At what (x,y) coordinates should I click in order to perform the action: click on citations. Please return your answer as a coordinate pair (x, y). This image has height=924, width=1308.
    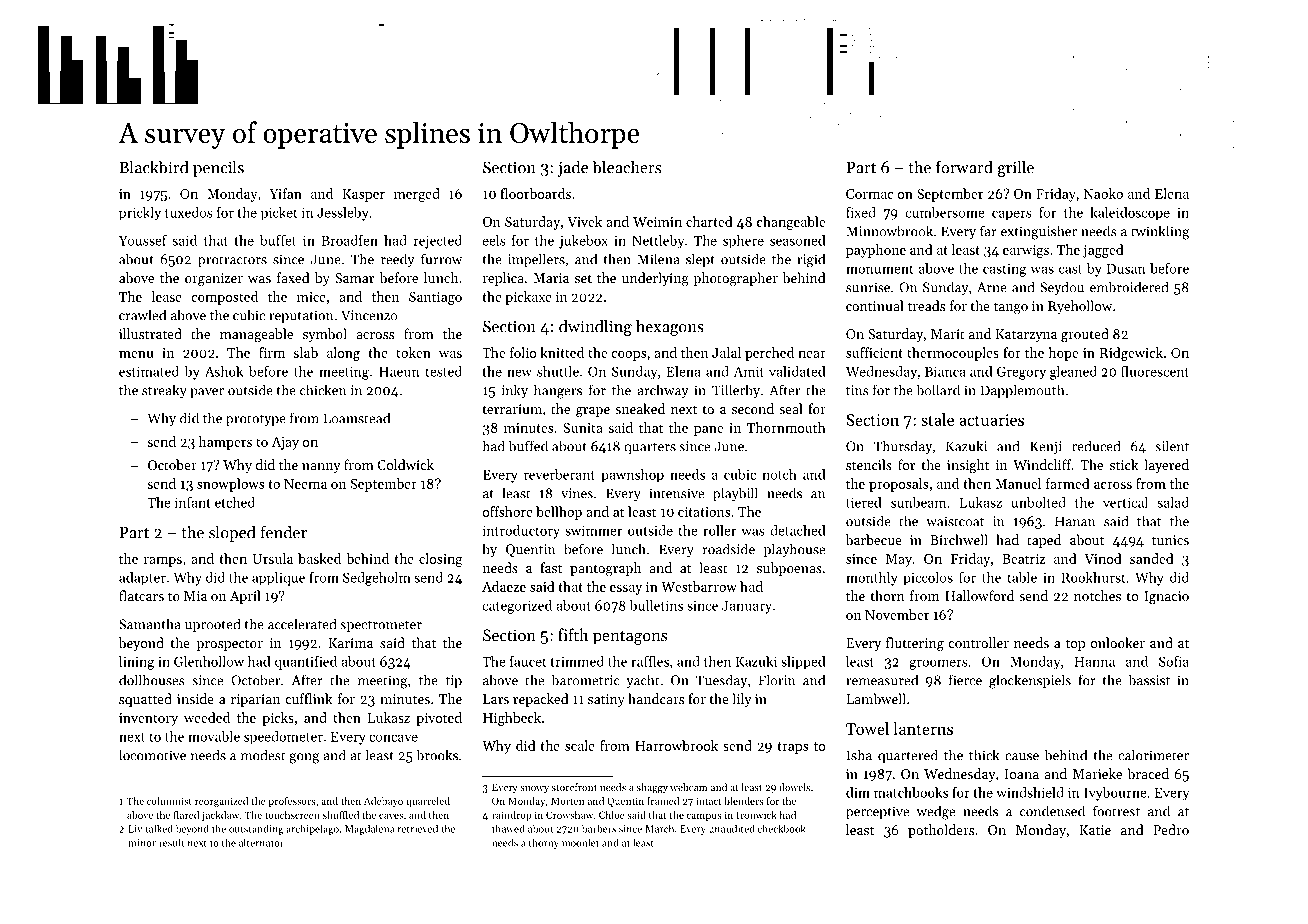
    Looking at the image, I should click on (704, 512).
